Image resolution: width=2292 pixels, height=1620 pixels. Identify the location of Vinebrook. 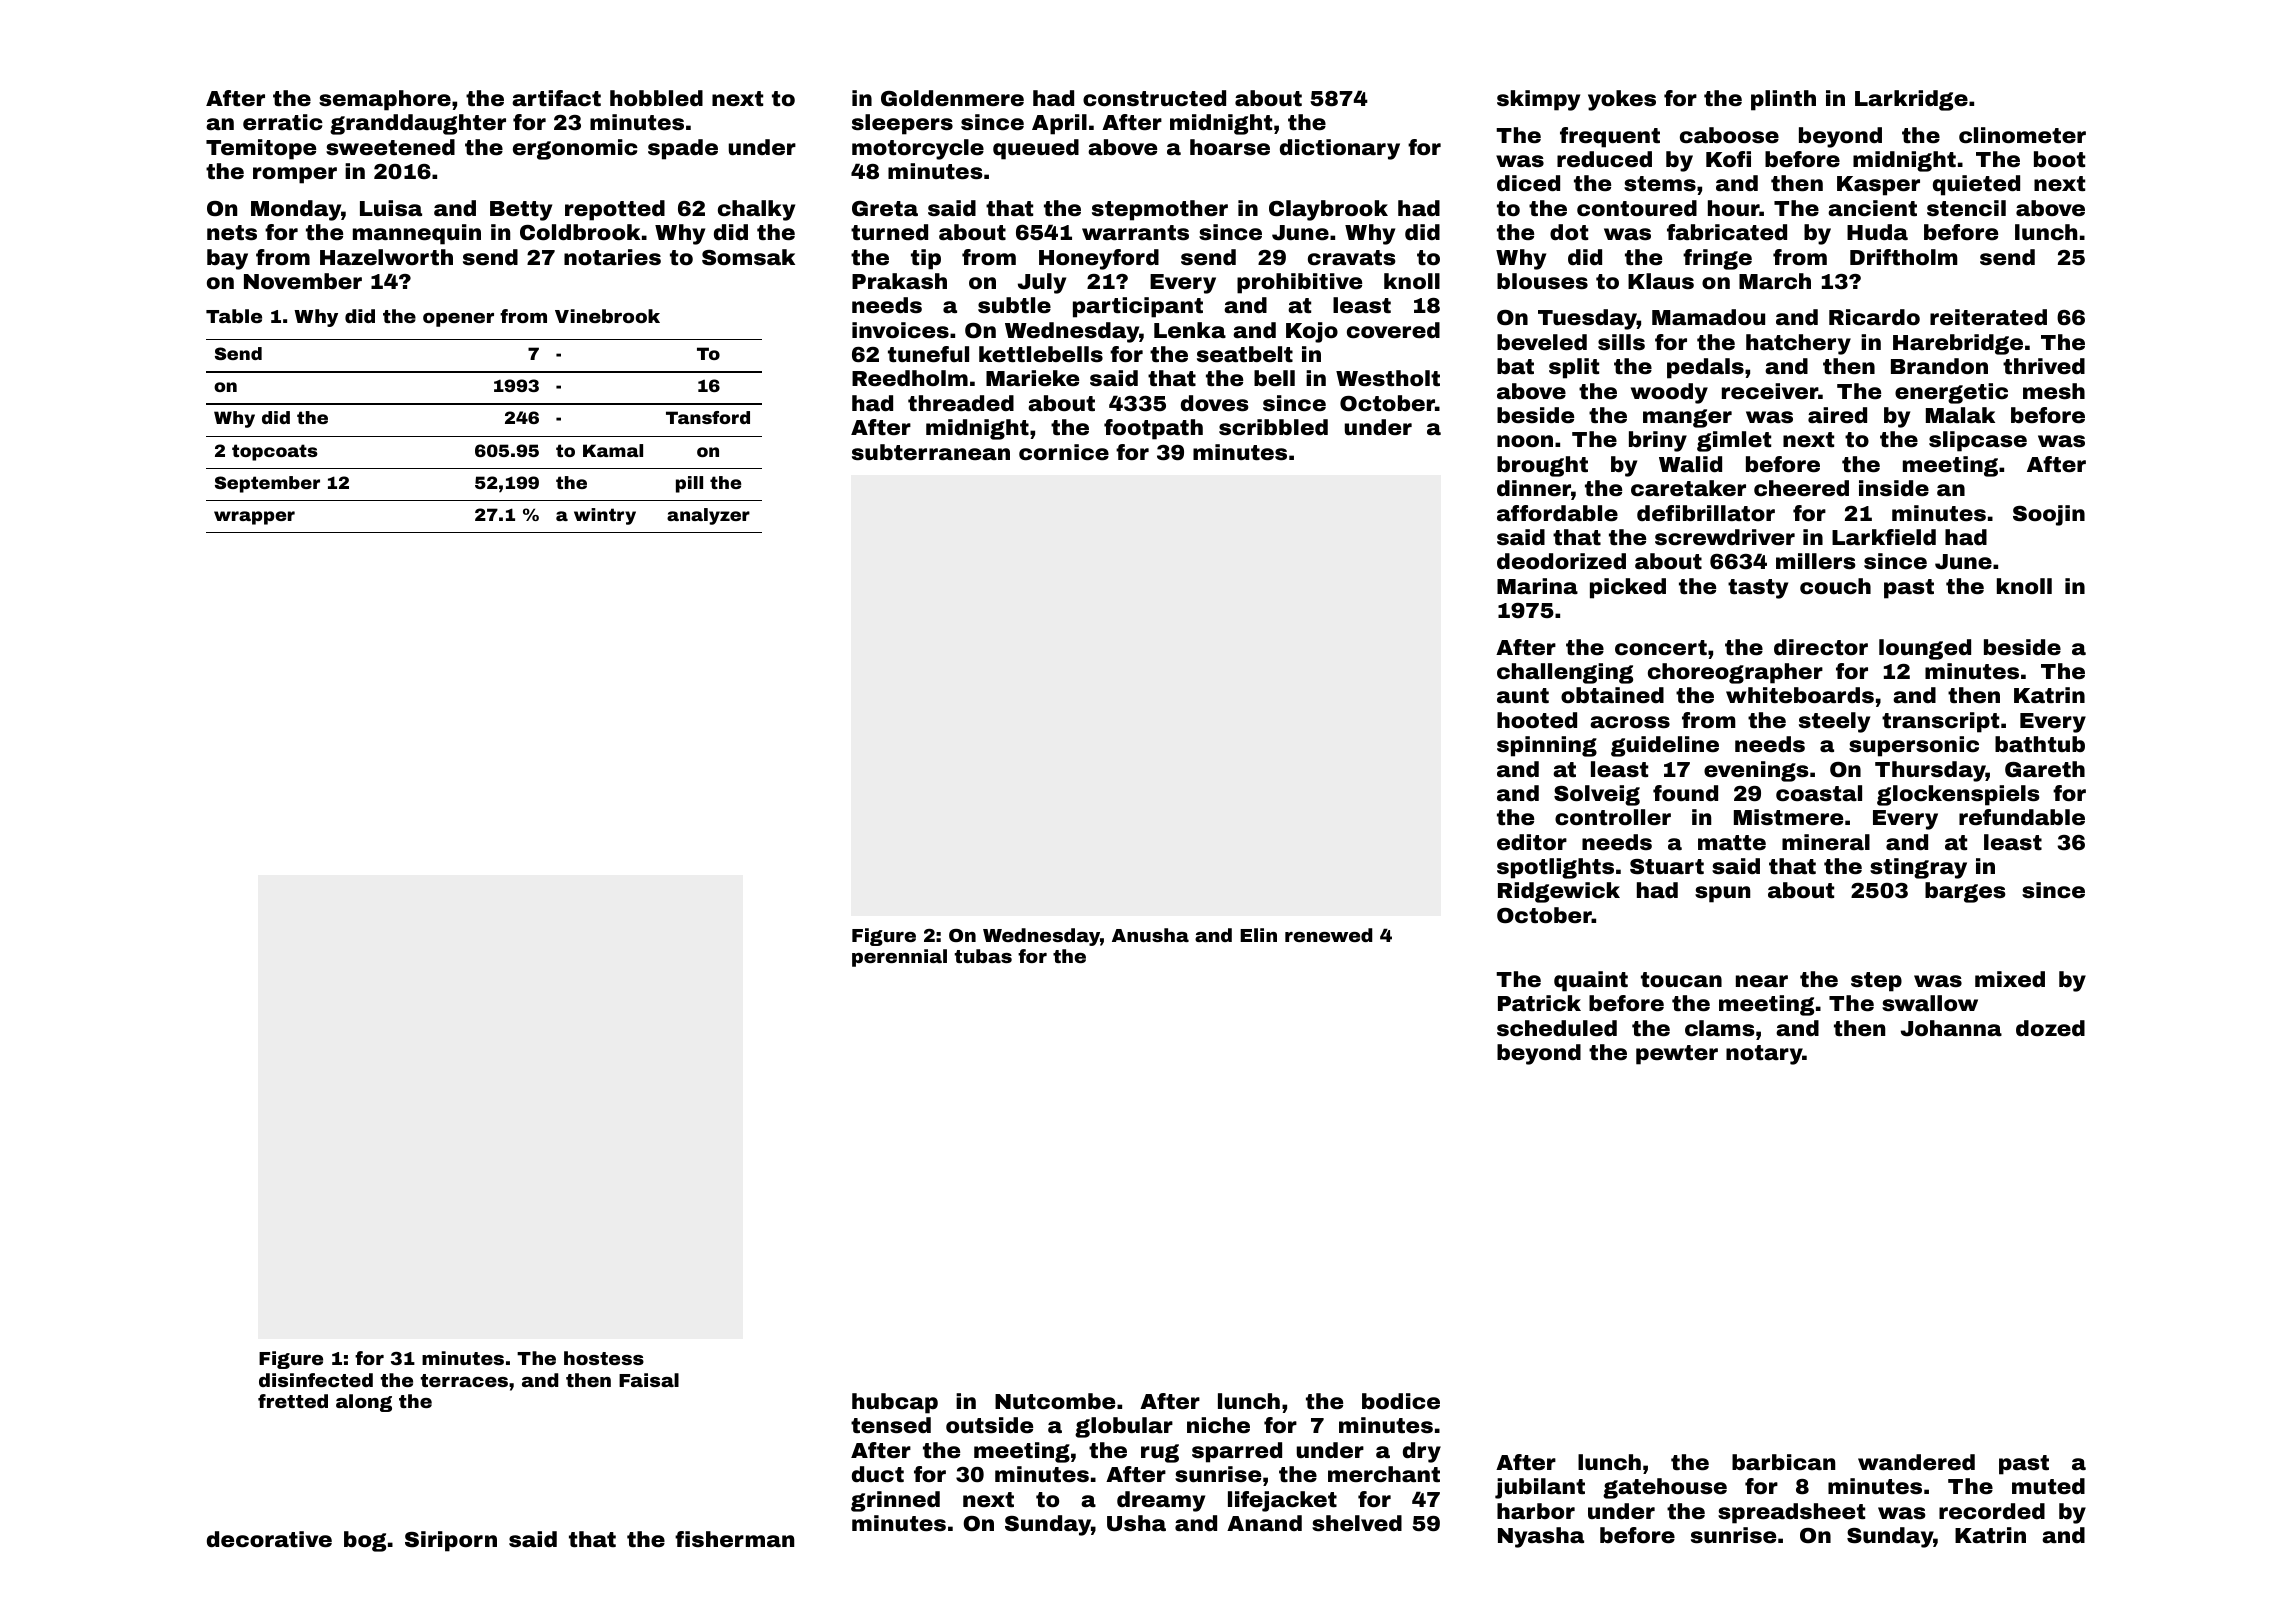
(607, 316).
